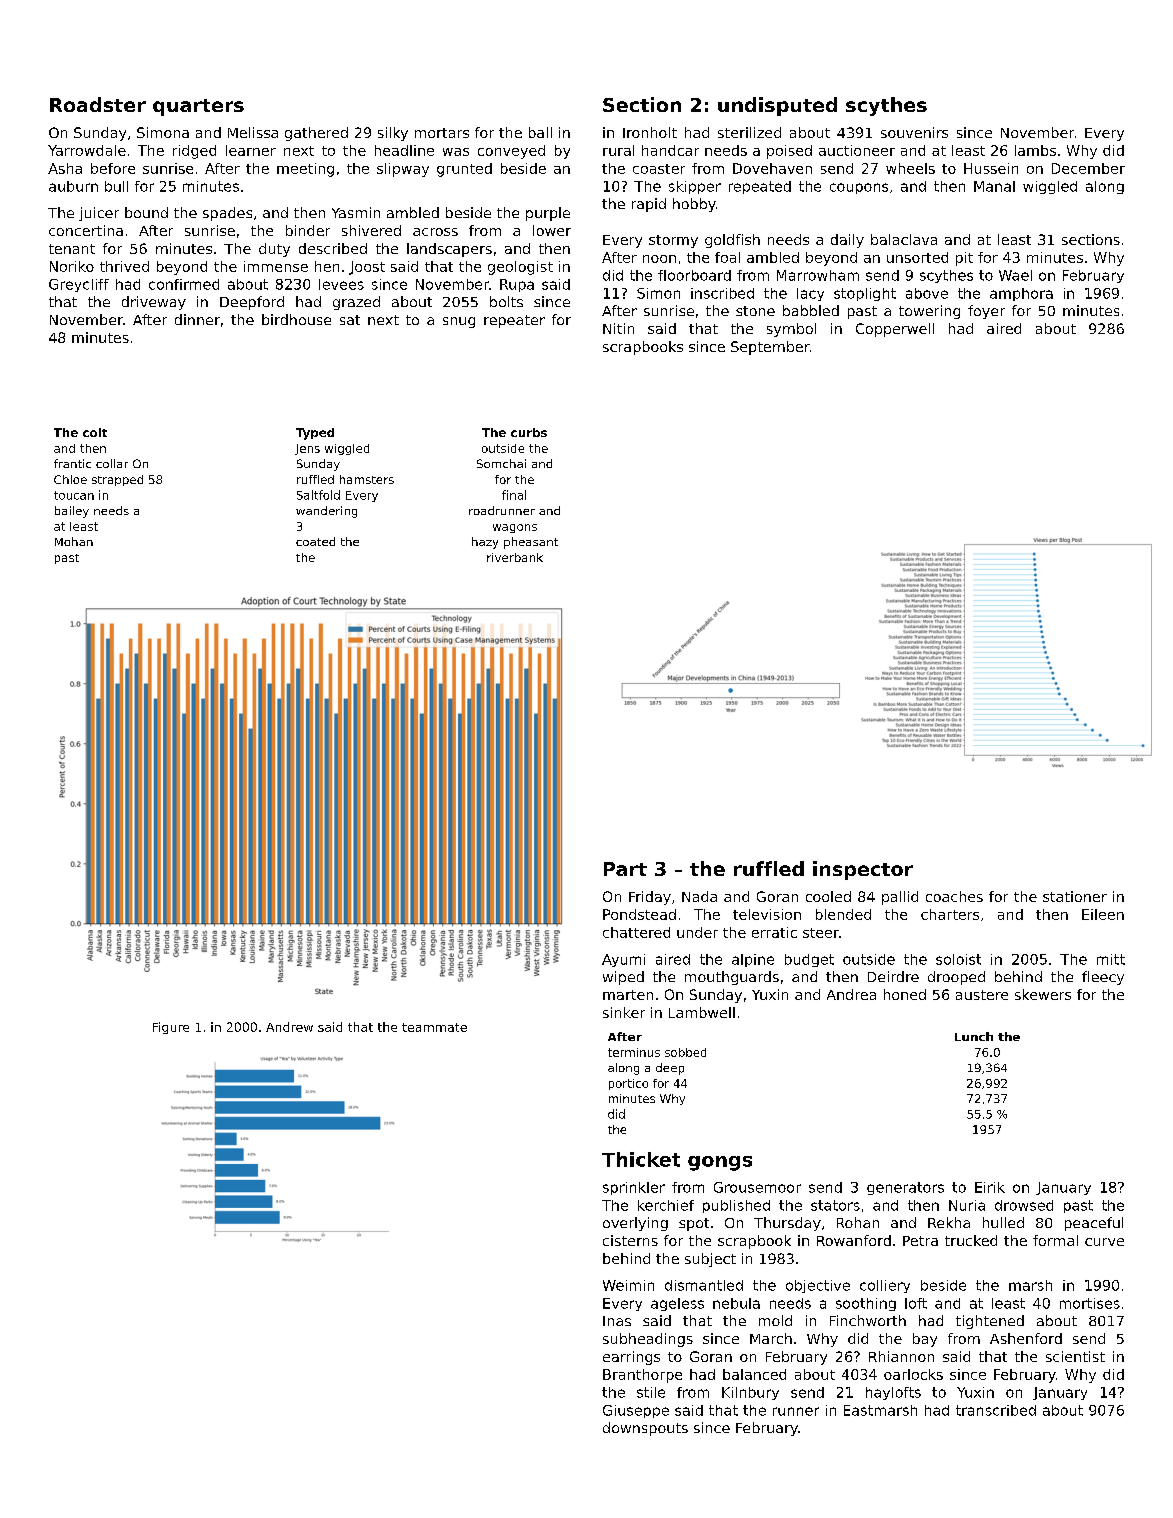 The image size is (1173, 1518). I want to click on Kilnbury, so click(750, 1393).
